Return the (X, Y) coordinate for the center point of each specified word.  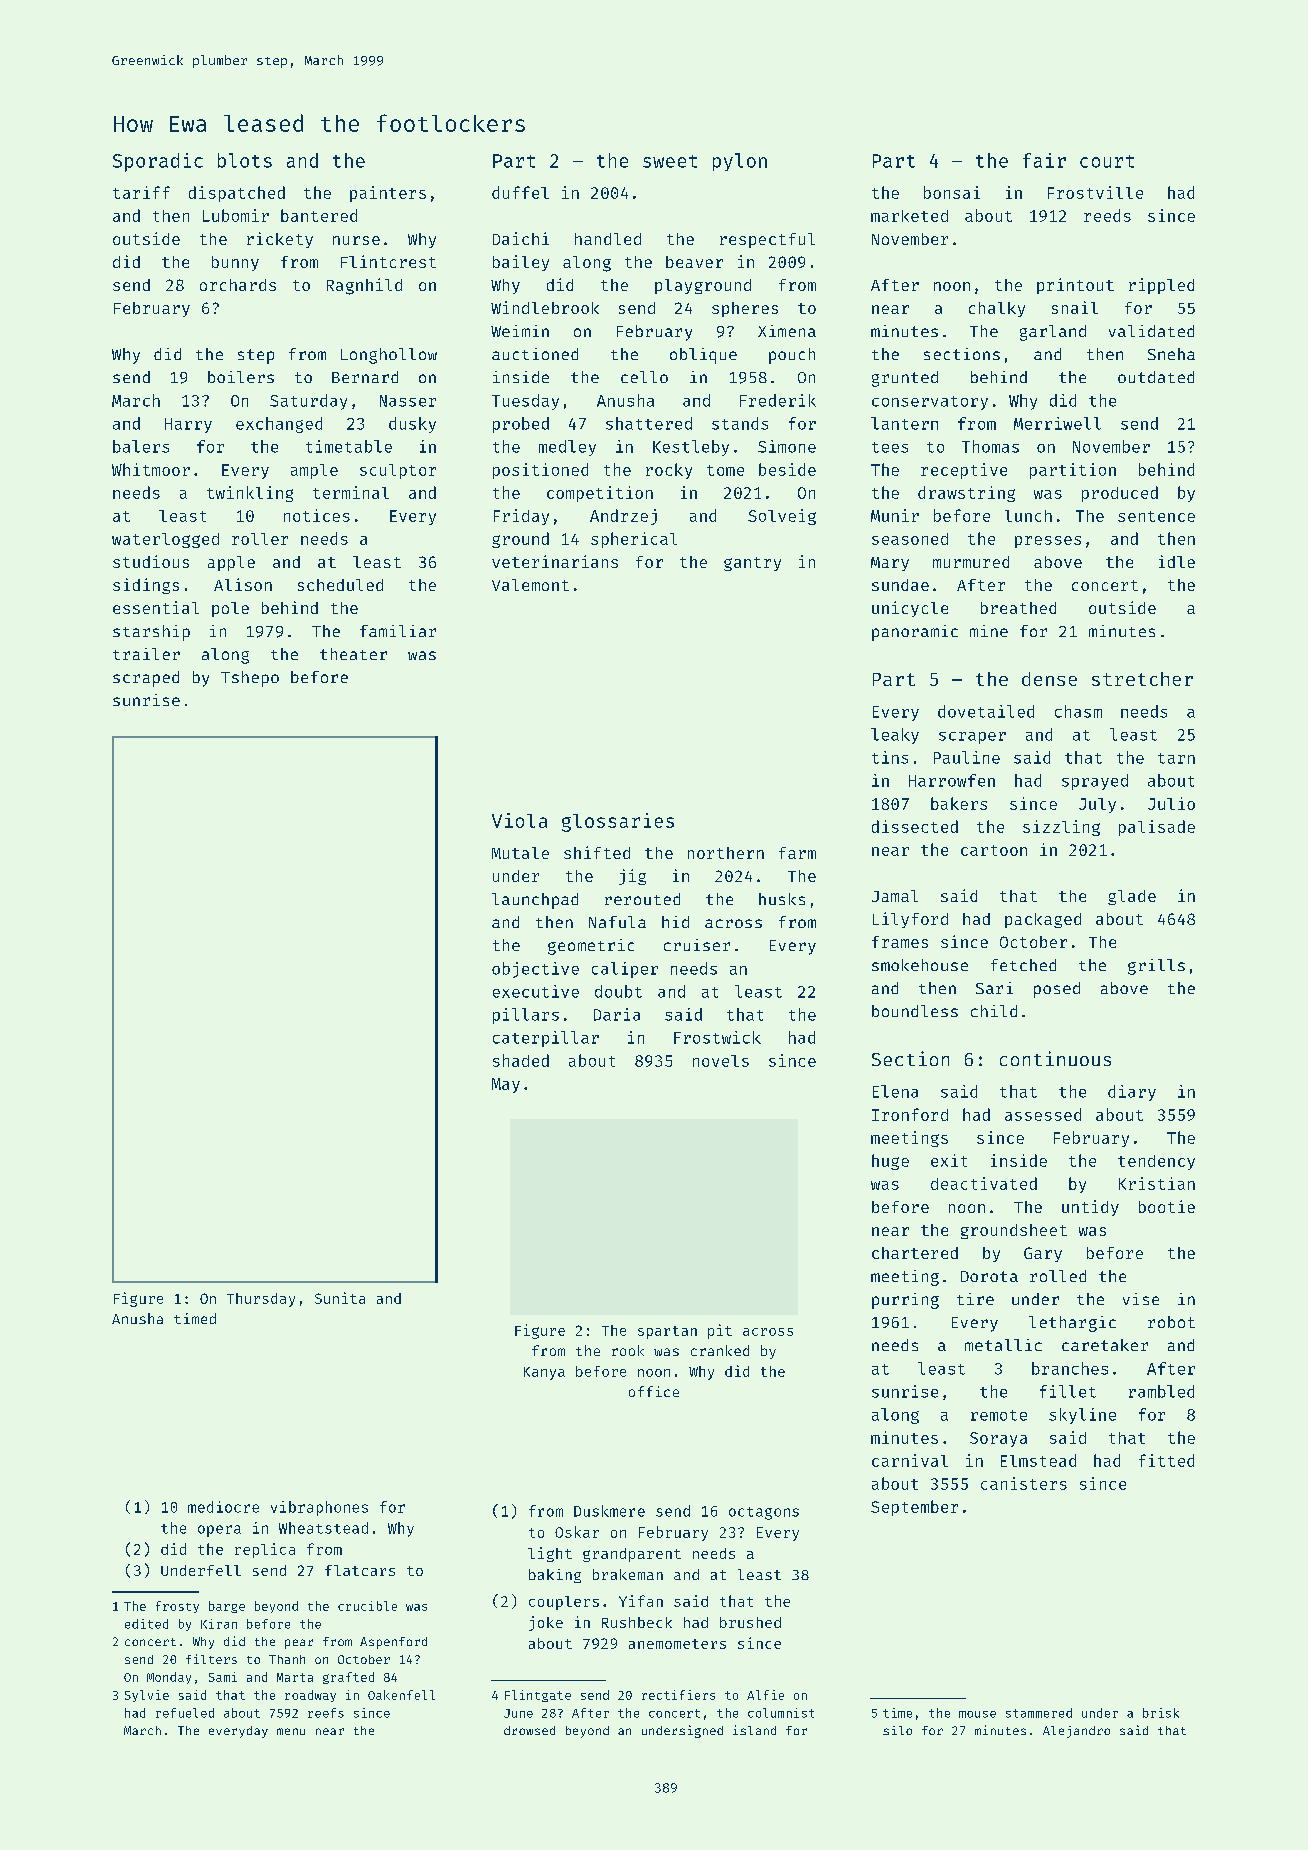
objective (535, 970)
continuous (1055, 1058)
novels (721, 1061)
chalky (997, 309)
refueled (185, 1713)
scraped (146, 679)
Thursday (261, 1300)
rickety (280, 240)
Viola (519, 820)
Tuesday (525, 402)
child (994, 1011)
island (754, 1730)
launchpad (535, 901)
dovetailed (986, 711)
